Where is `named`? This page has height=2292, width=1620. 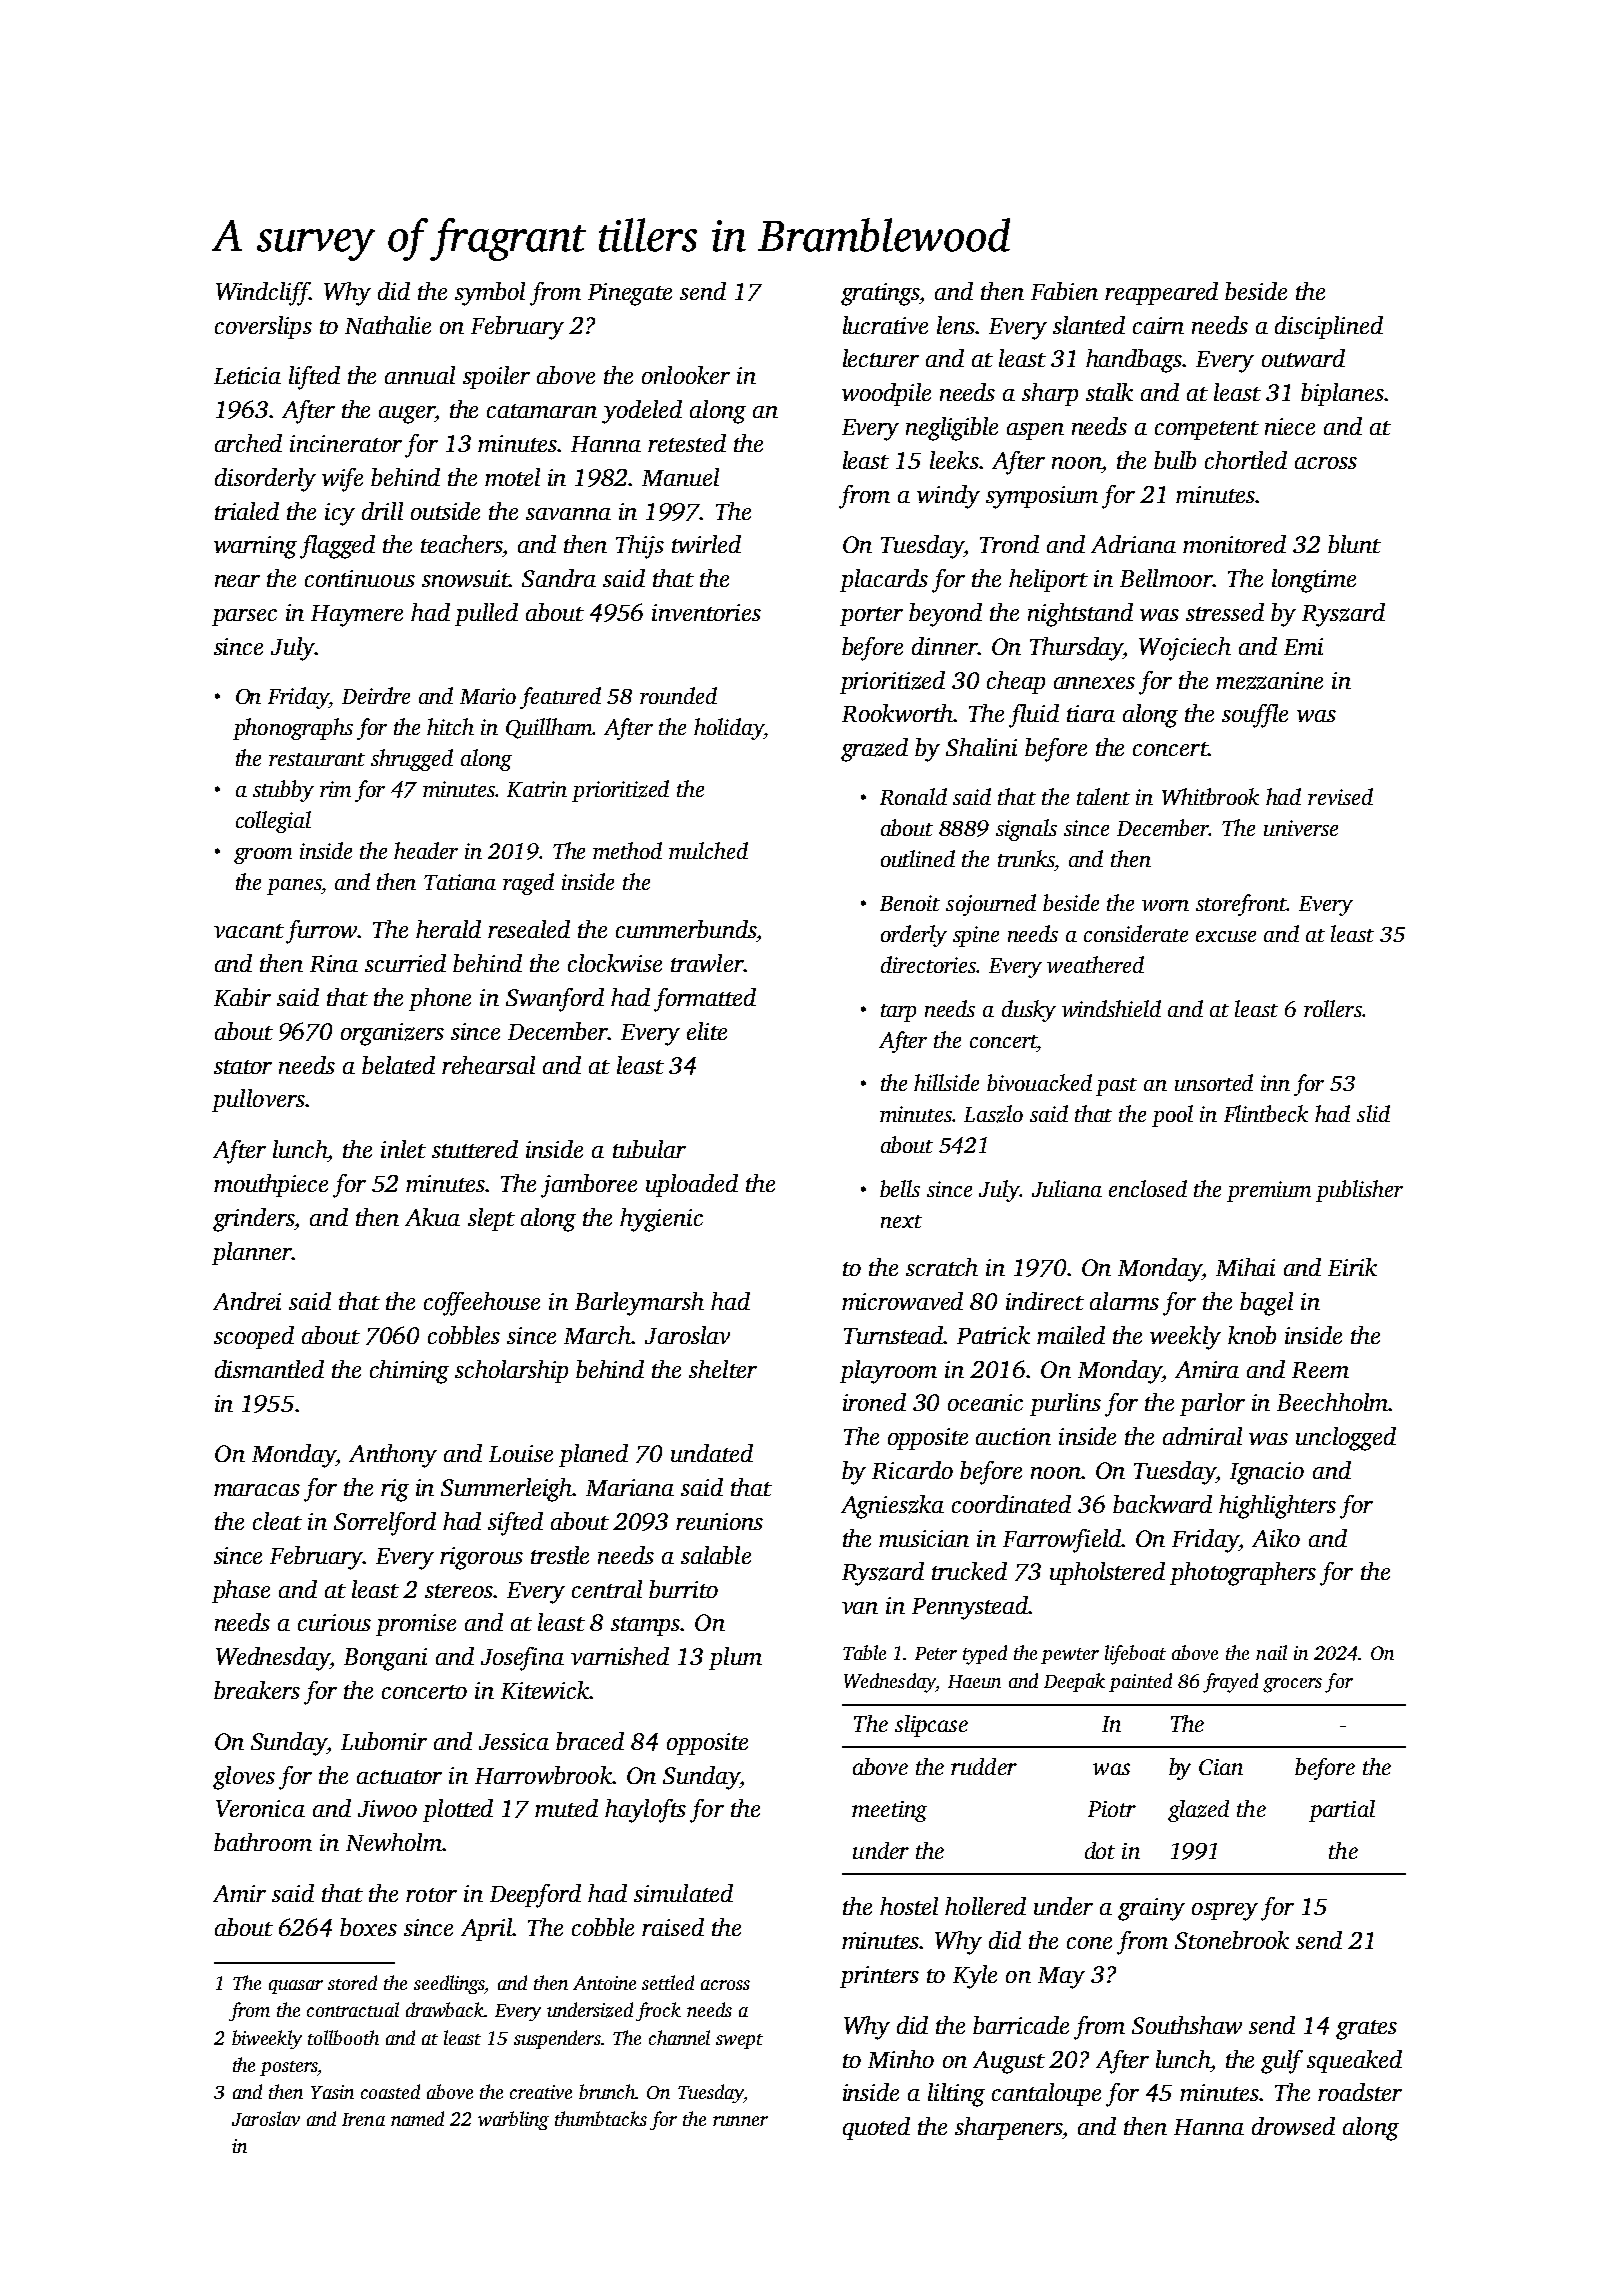 named is located at coordinates (417, 2118).
